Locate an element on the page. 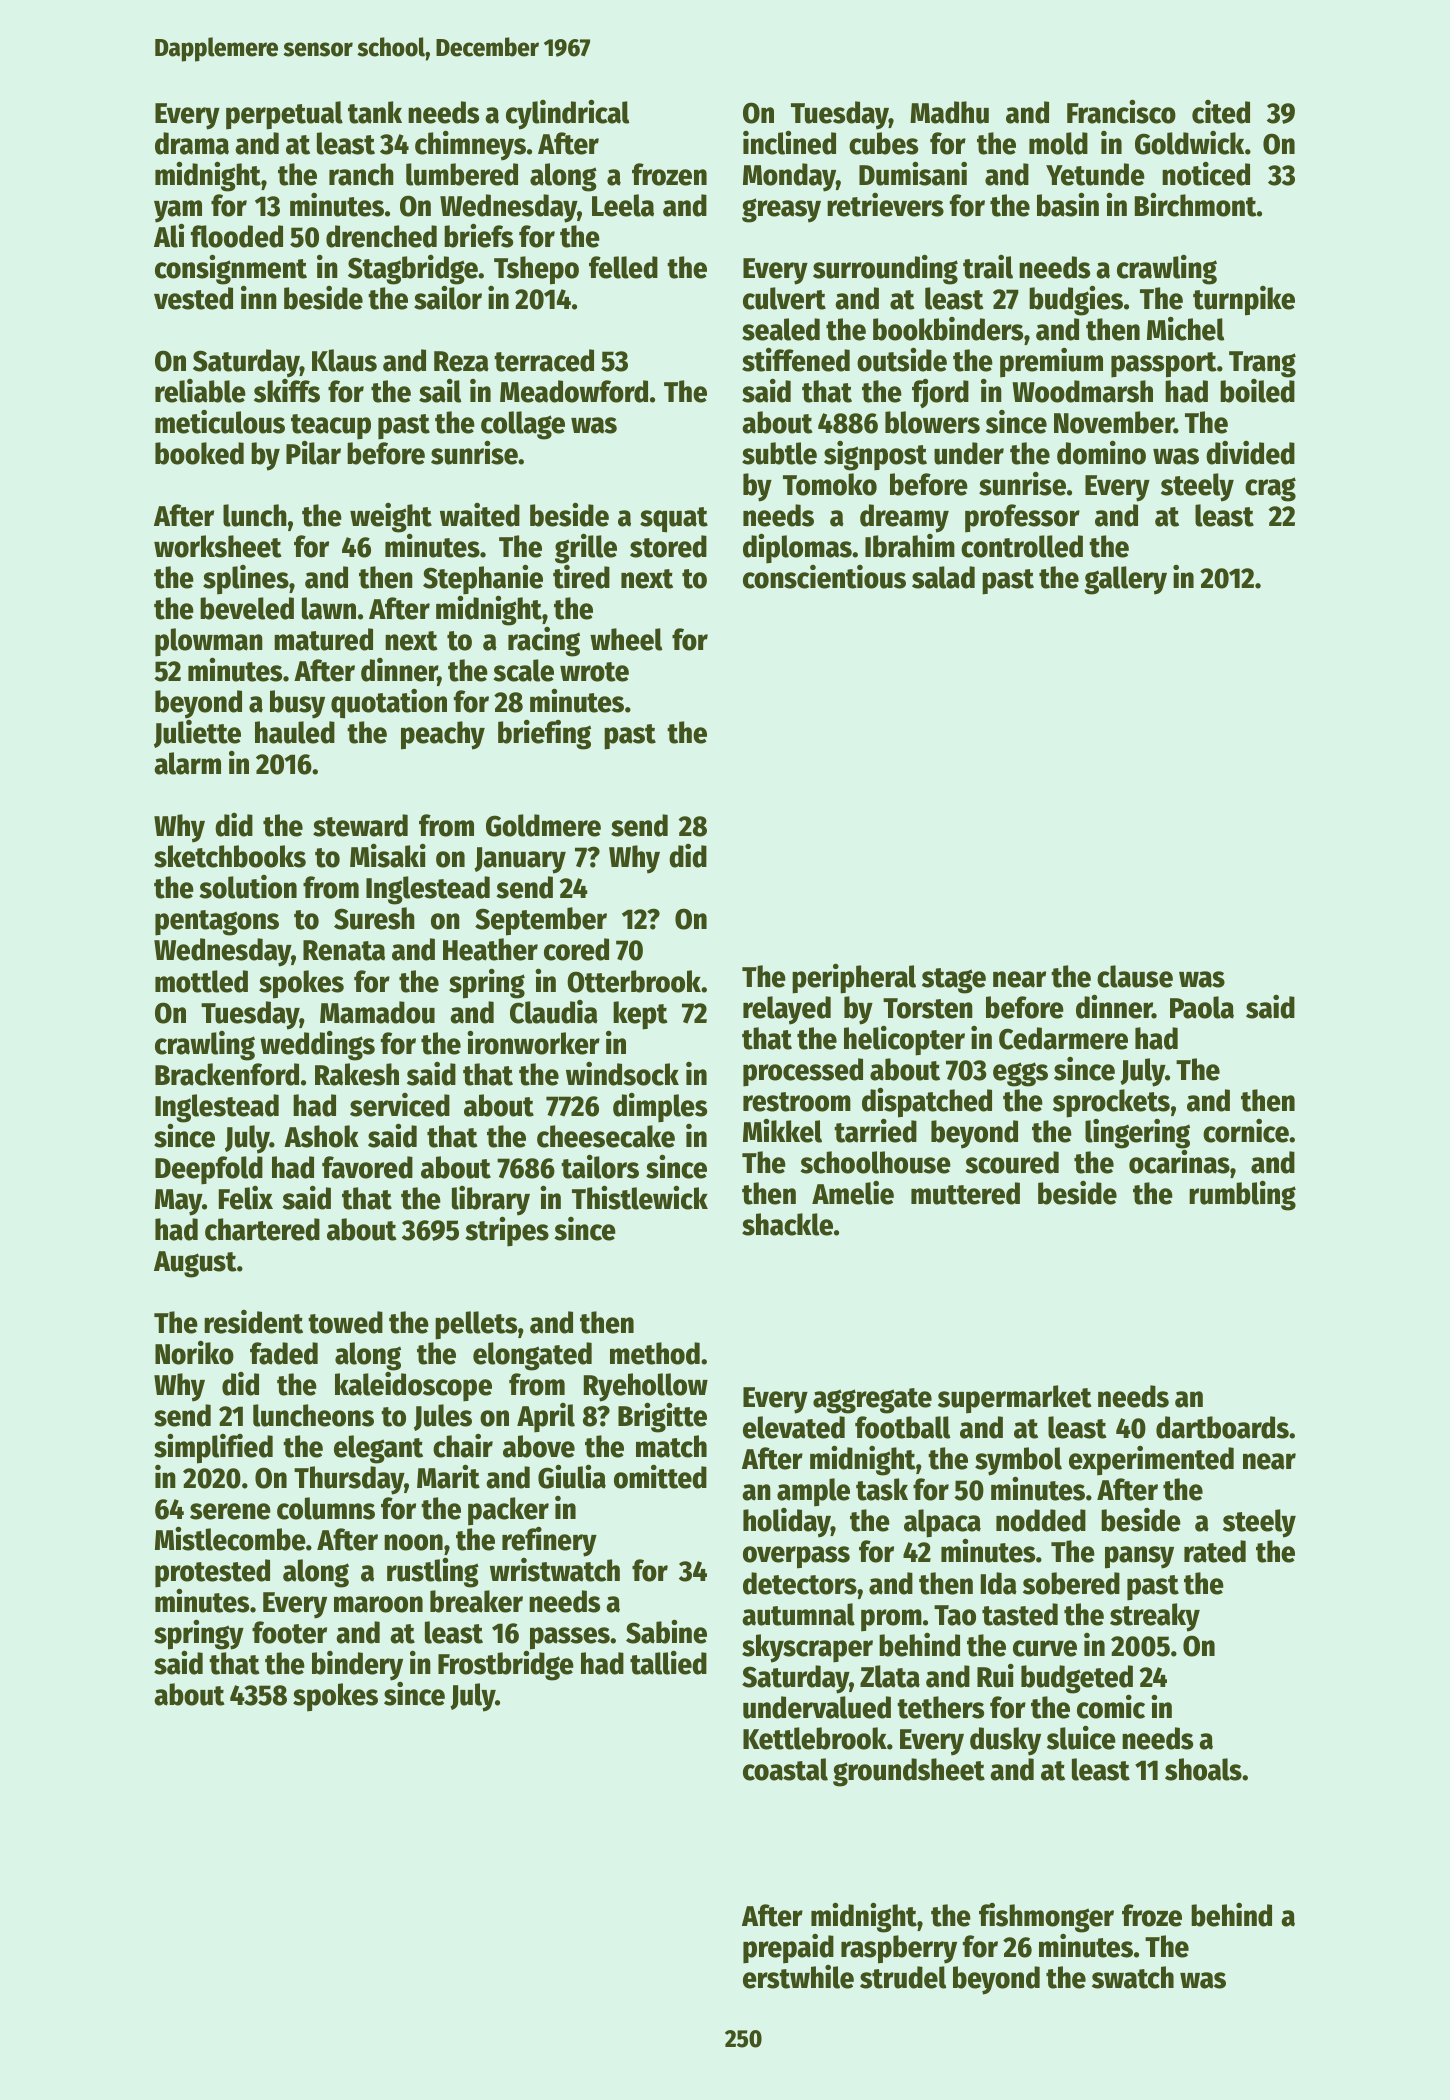 The width and height of the page is (1450, 2100). fishmonger is located at coordinates (1046, 1918).
